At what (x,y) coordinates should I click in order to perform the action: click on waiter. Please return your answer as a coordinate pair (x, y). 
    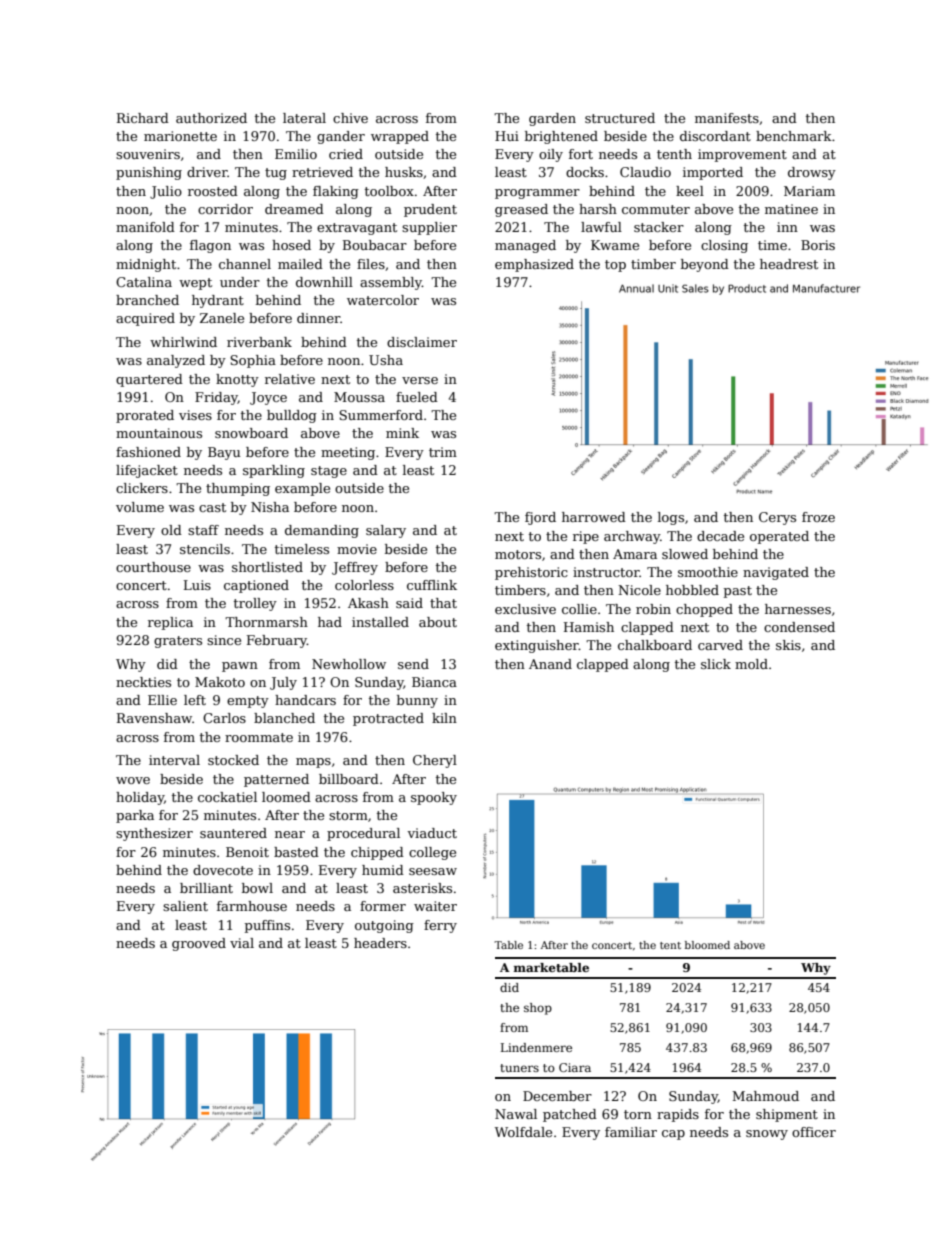
    Looking at the image, I should click on (435, 906).
